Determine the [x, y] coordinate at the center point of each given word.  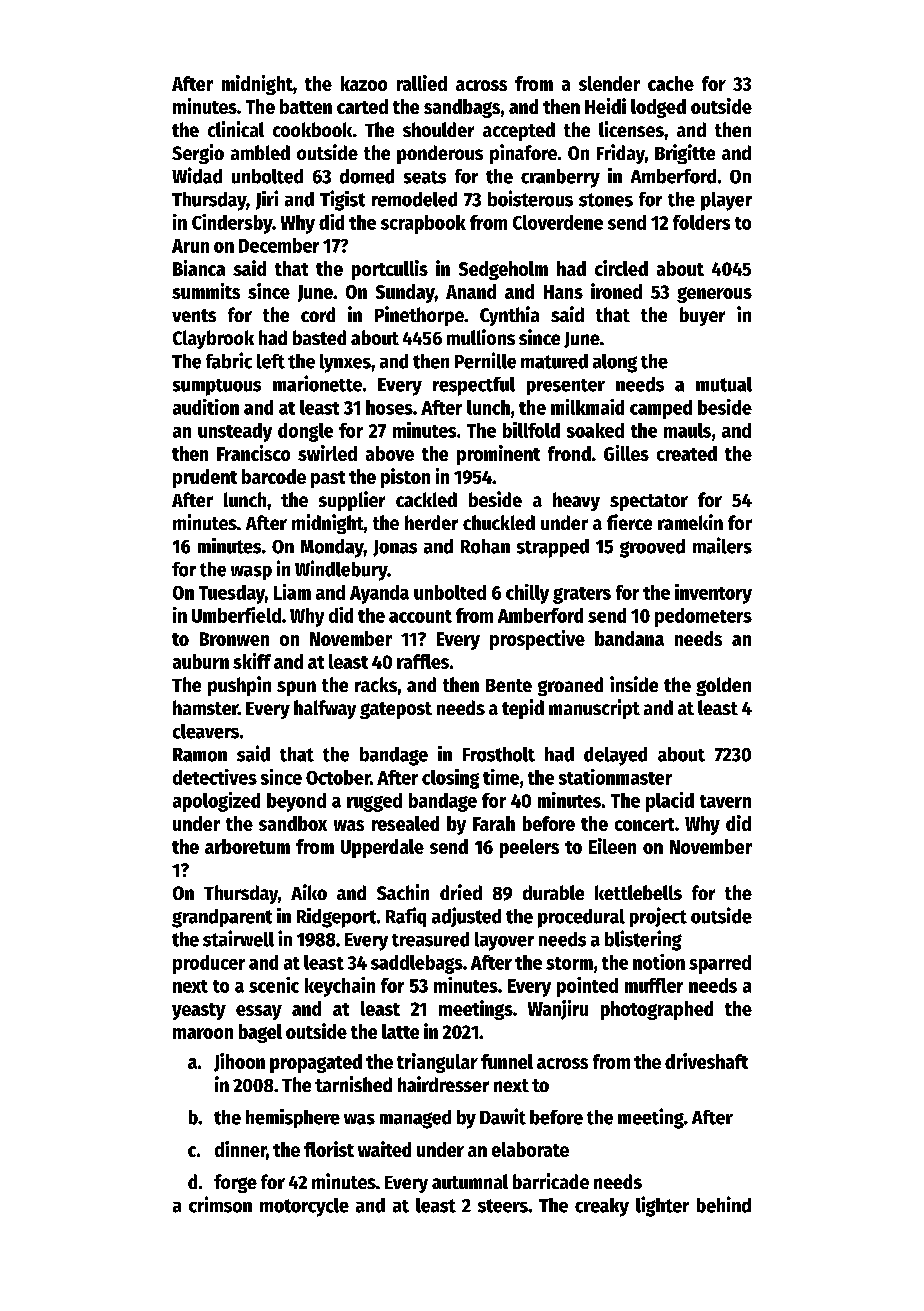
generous [714, 295]
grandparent [222, 918]
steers [503, 1206]
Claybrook [213, 339]
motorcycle [304, 1207]
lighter [662, 1206]
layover [504, 941]
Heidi [605, 106]
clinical [236, 129]
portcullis [390, 270]
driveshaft [706, 1061]
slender [609, 83]
